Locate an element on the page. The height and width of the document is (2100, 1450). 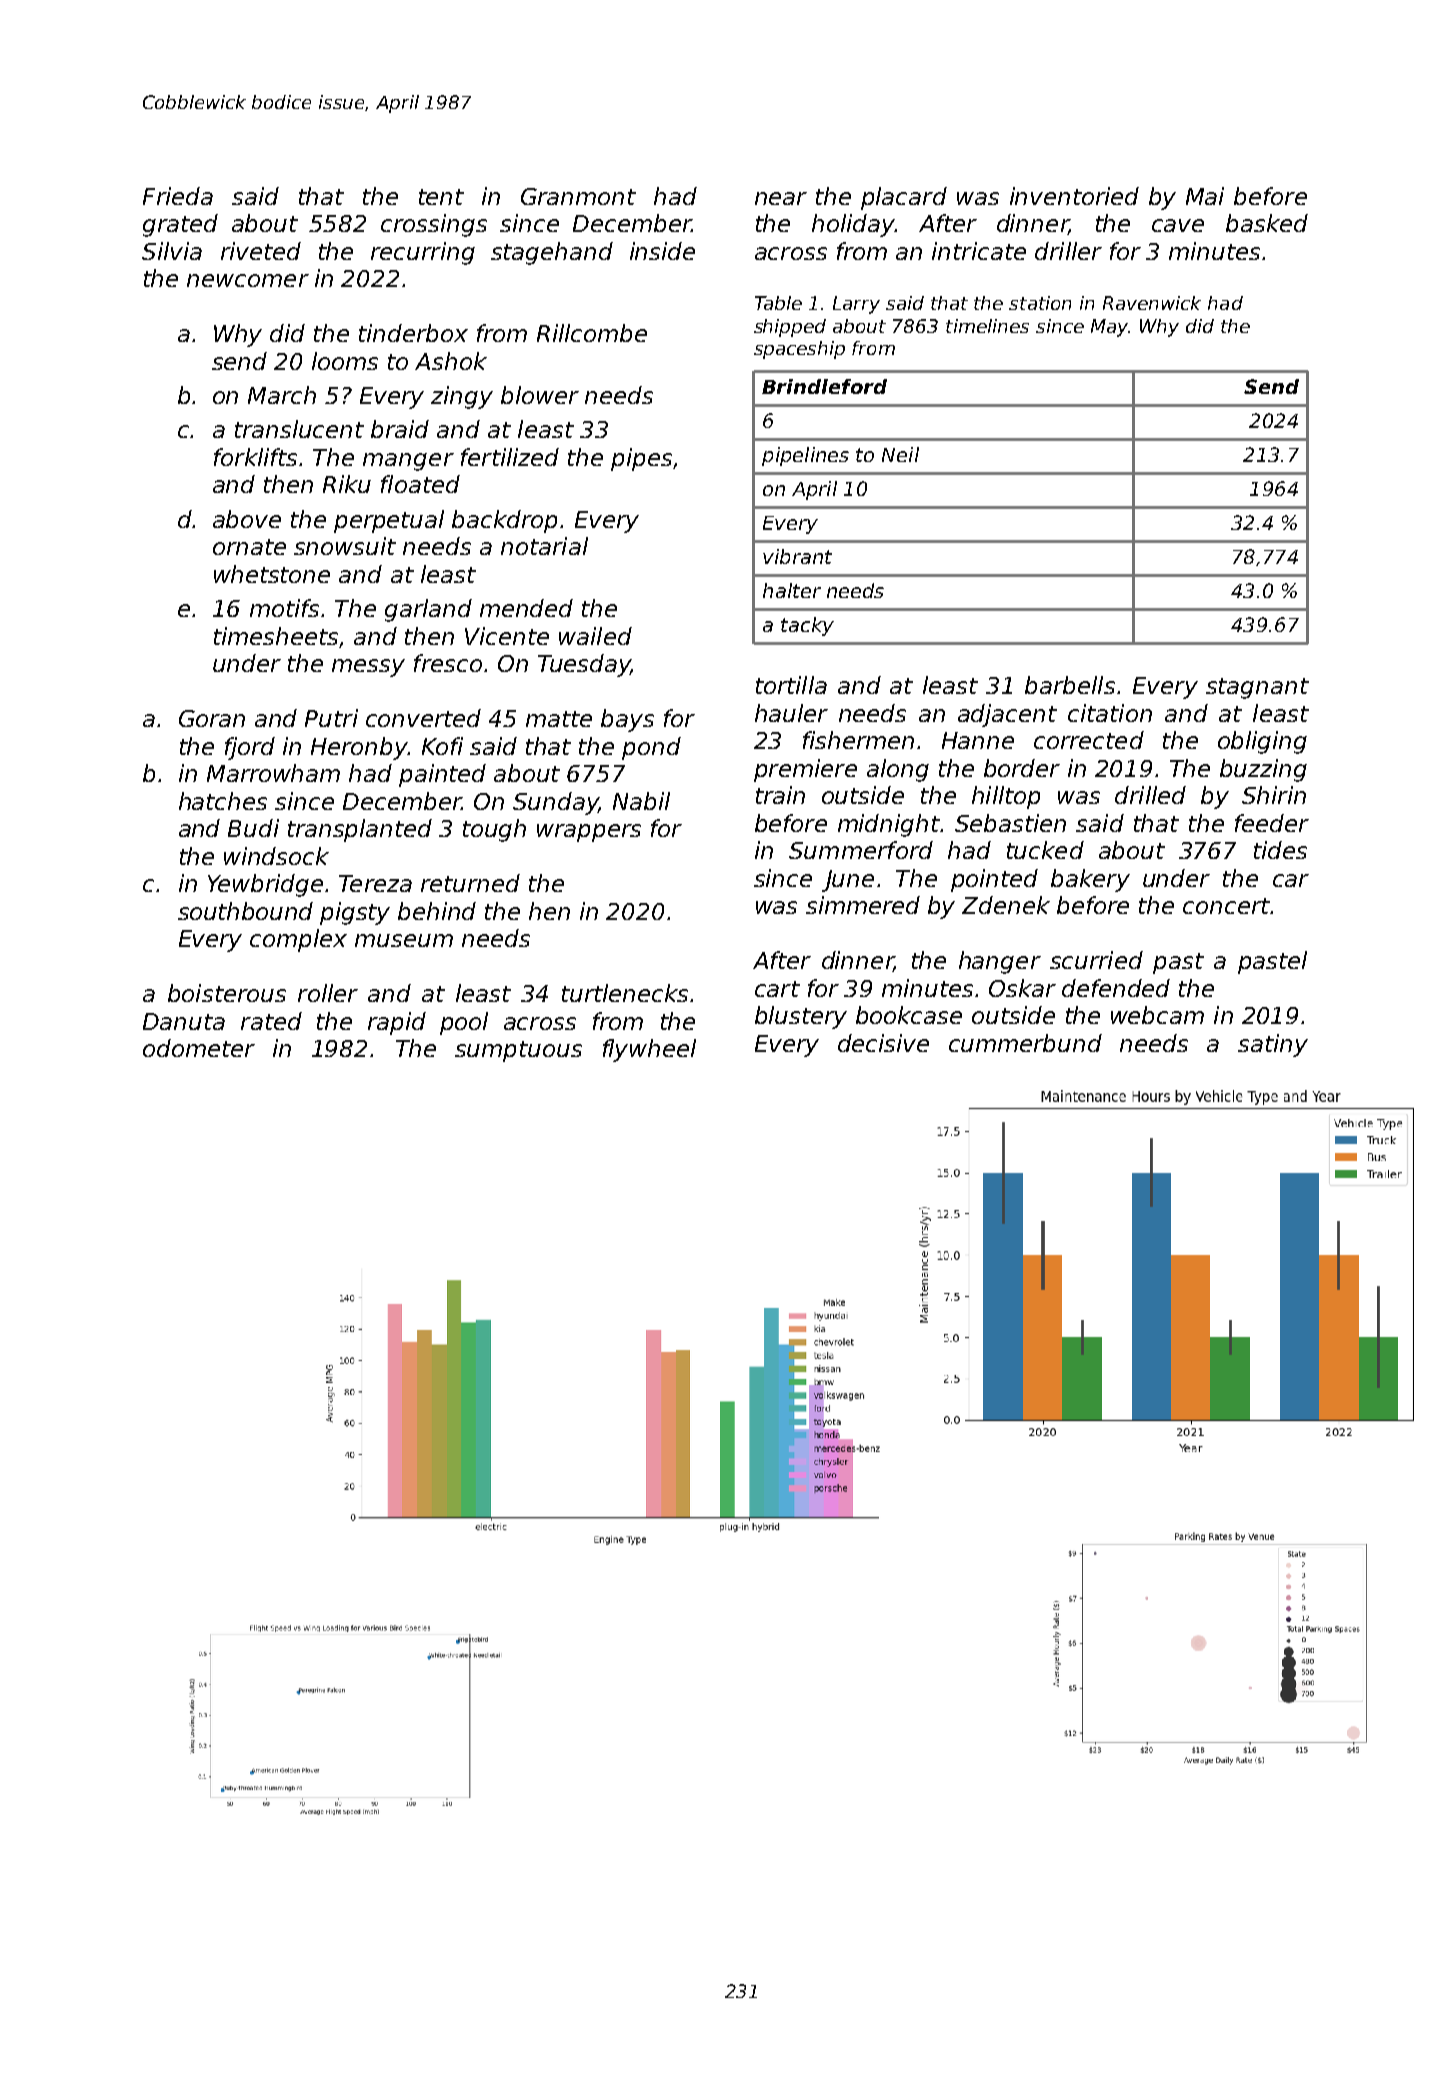
translucent is located at coordinates (299, 429).
